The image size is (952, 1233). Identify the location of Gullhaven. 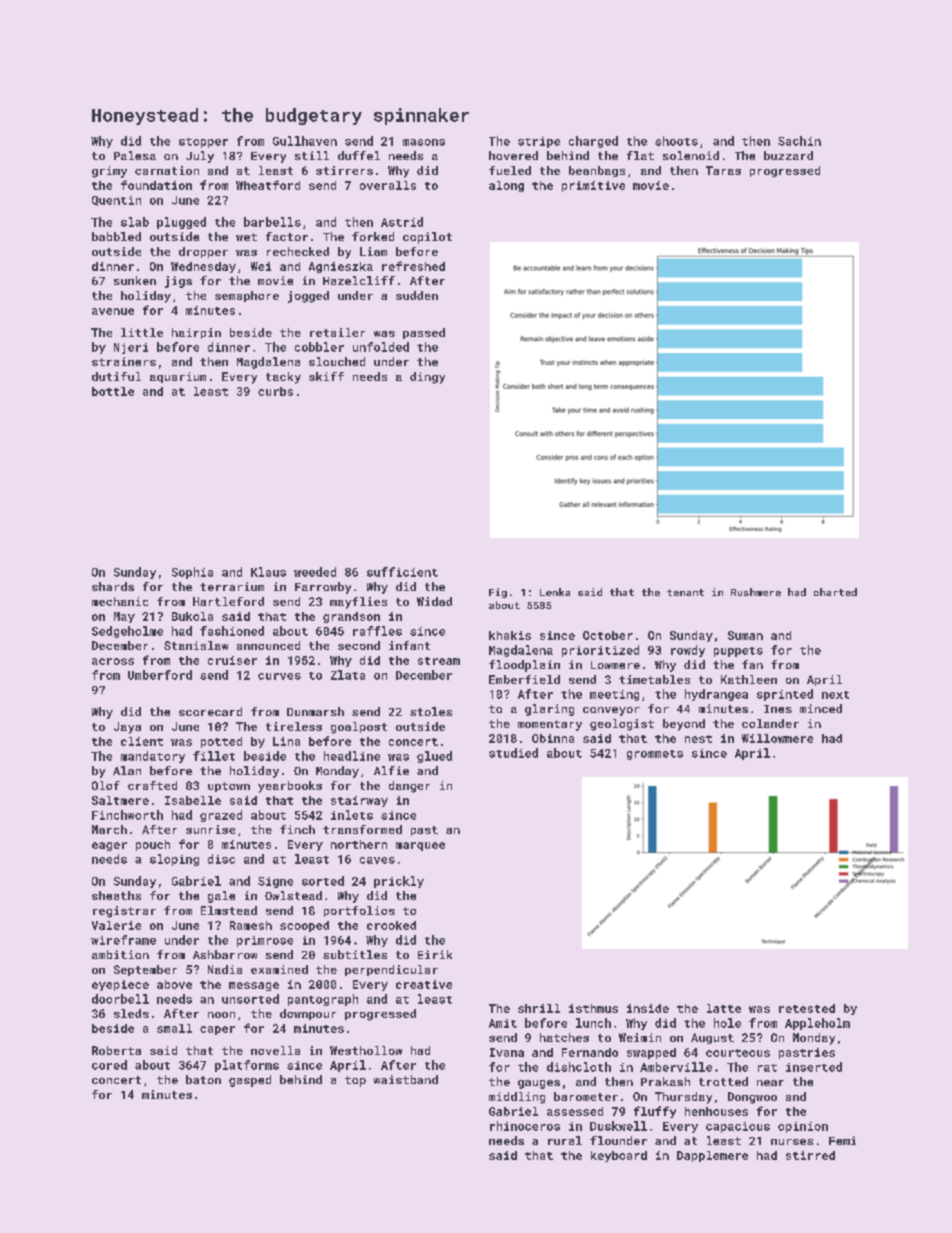
(305, 141).
